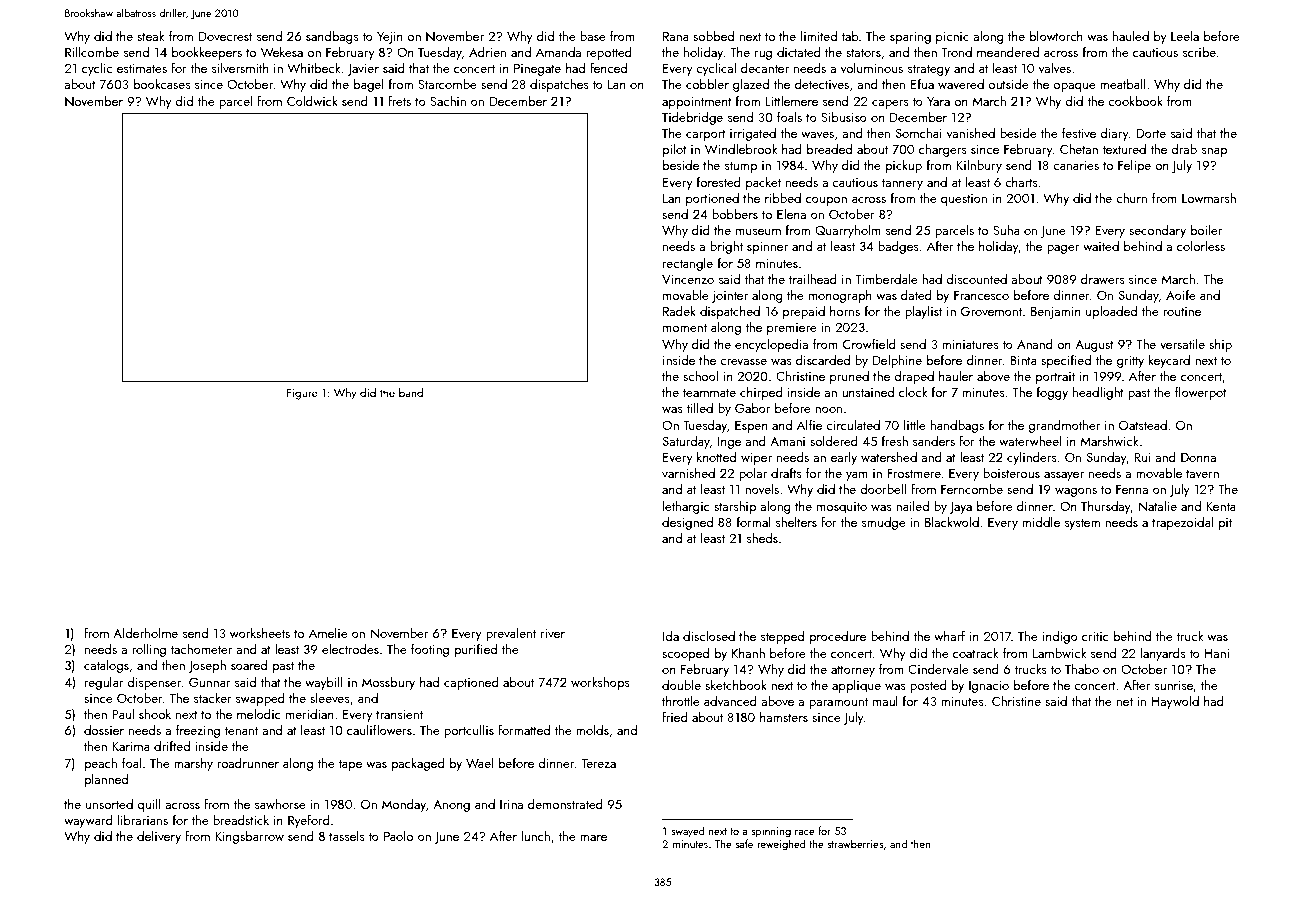 This screenshot has width=1308, height=924. Describe the element at coordinates (1094, 346) in the screenshot. I see `August` at that location.
